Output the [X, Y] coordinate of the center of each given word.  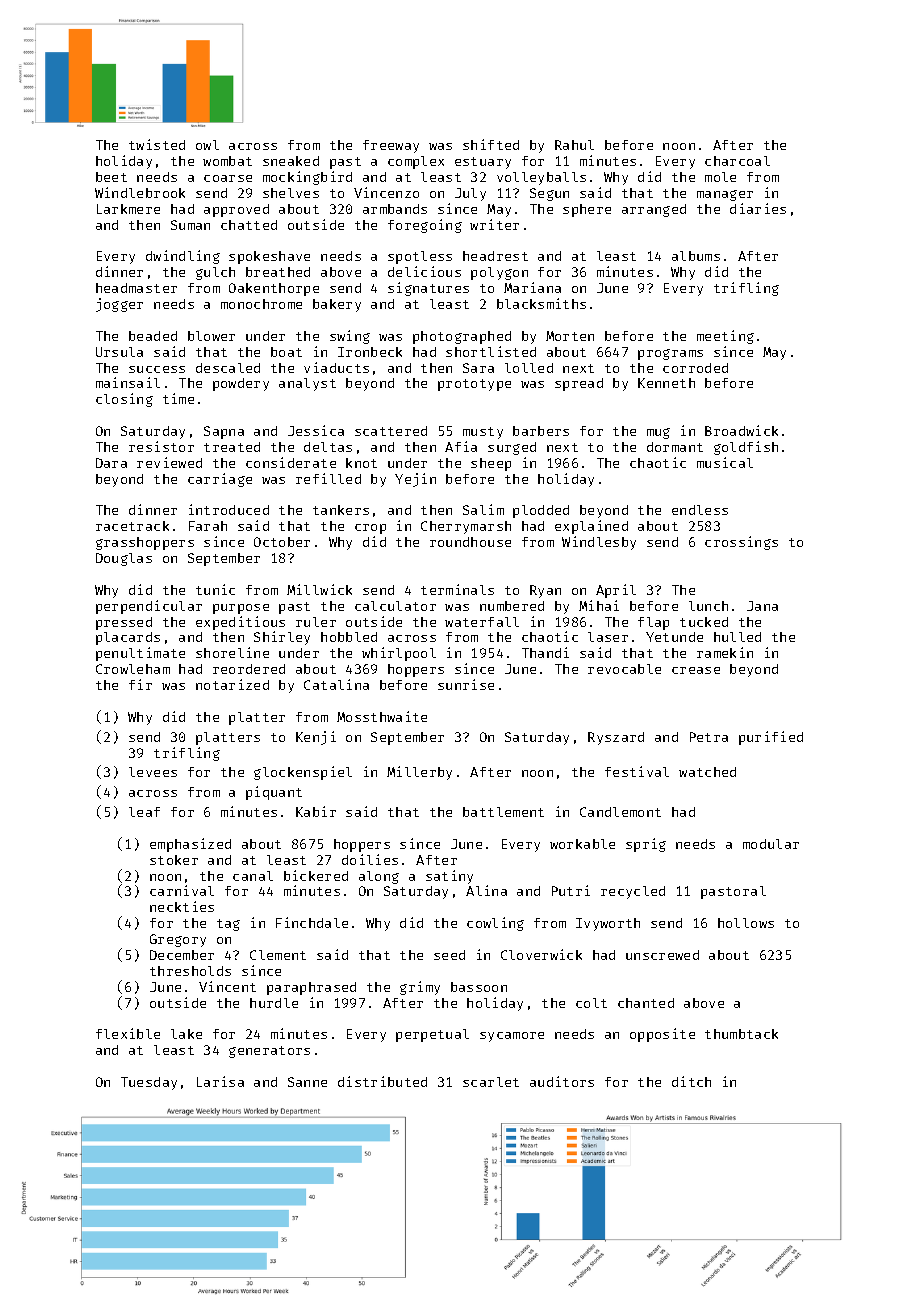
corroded [695, 368]
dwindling [183, 257]
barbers [541, 431]
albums [696, 256]
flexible [128, 1033]
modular [771, 844]
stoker [174, 860]
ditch [691, 1081]
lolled [529, 368]
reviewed [169, 462]
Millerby [419, 773]
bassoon [479, 987]
